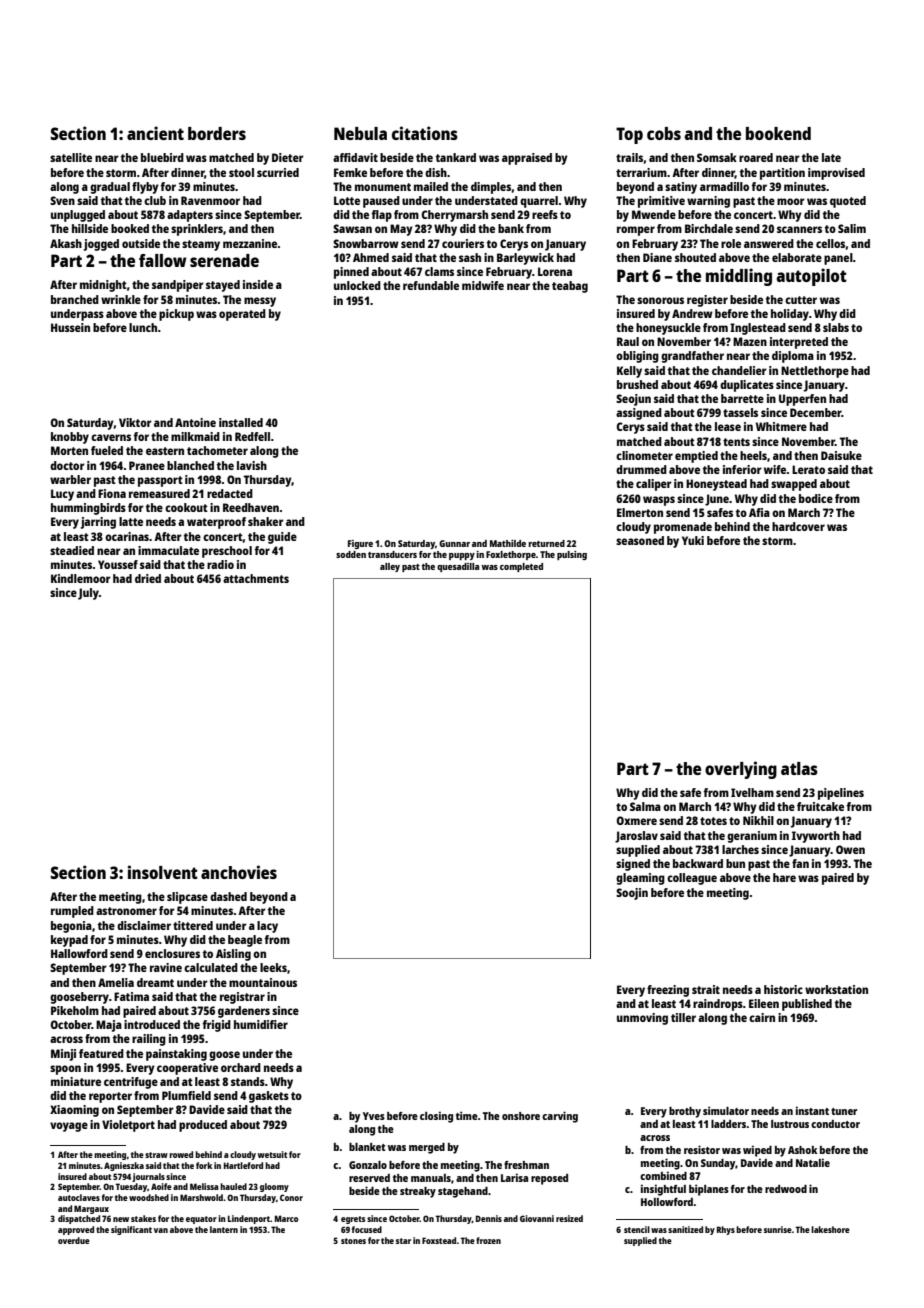 The height and width of the document is (1308, 924). What do you see at coordinates (841, 455) in the document?
I see `Daisuke` at bounding box center [841, 455].
